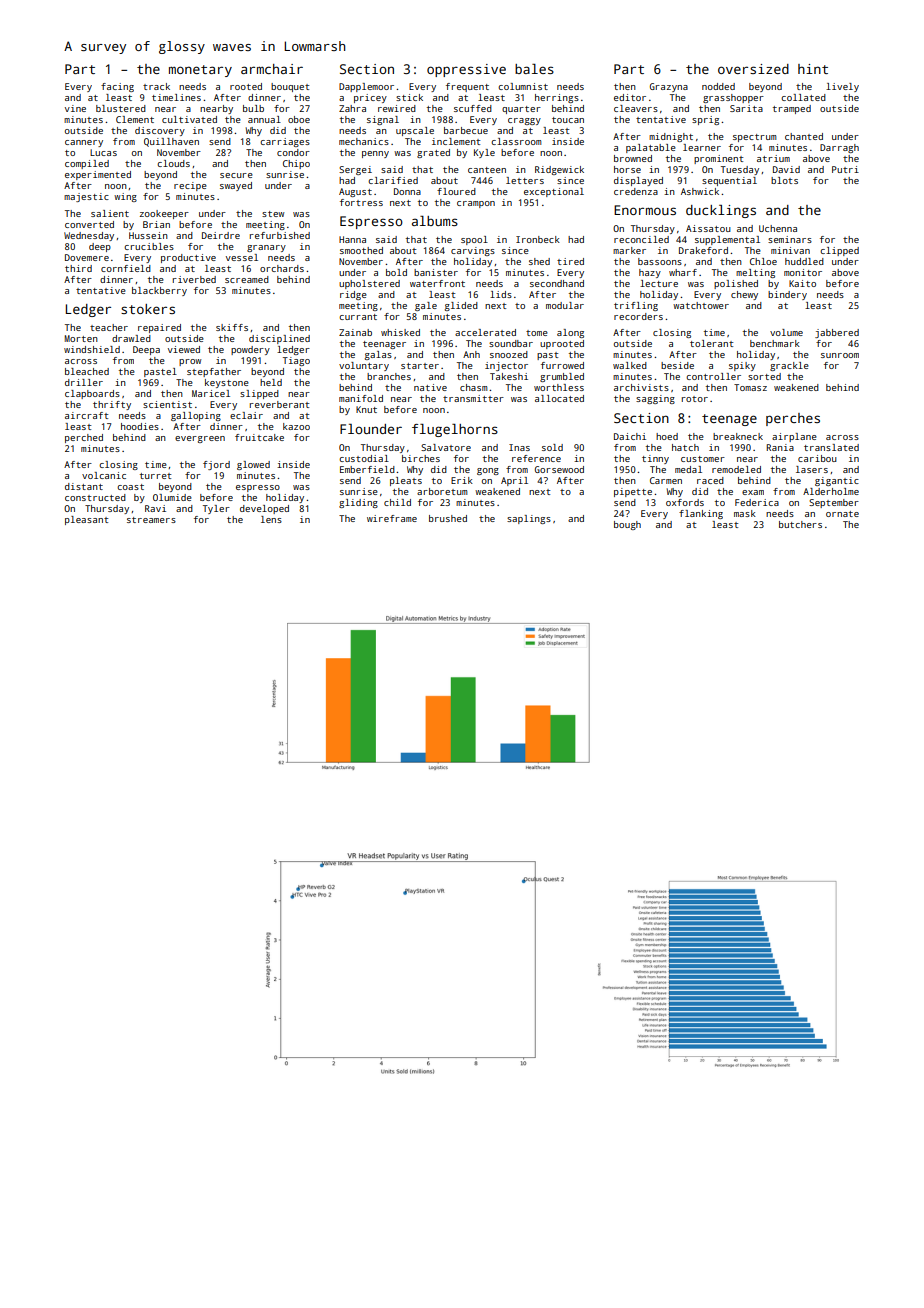 The height and width of the page is (1308, 924). What do you see at coordinates (839, 251) in the page?
I see `clipped` at bounding box center [839, 251].
